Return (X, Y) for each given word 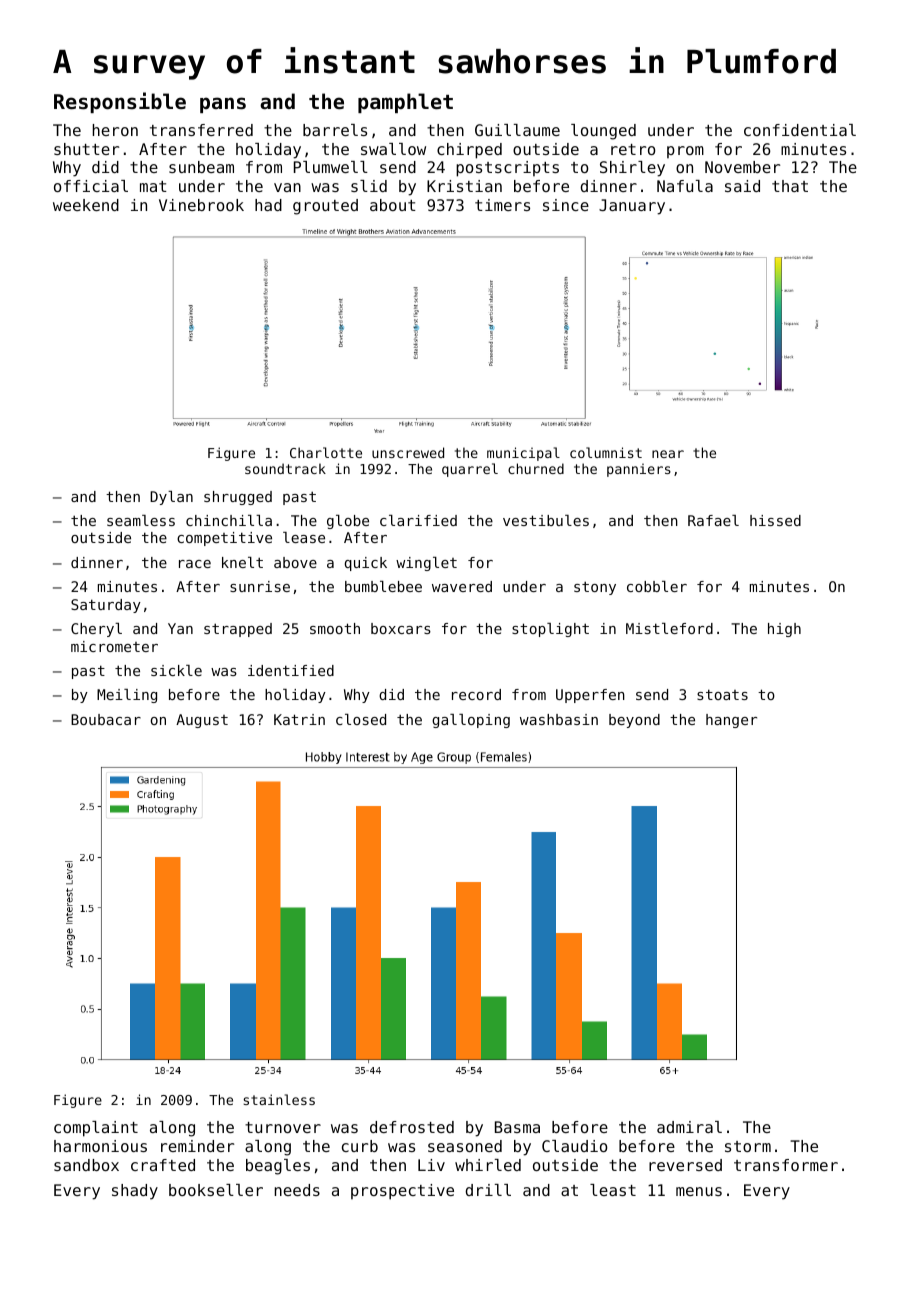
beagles (278, 1167)
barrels (335, 130)
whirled (488, 1165)
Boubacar (106, 719)
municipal (523, 454)
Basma (517, 1127)
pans (223, 105)
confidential (800, 130)
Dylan (171, 498)
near (668, 454)
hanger (731, 721)
